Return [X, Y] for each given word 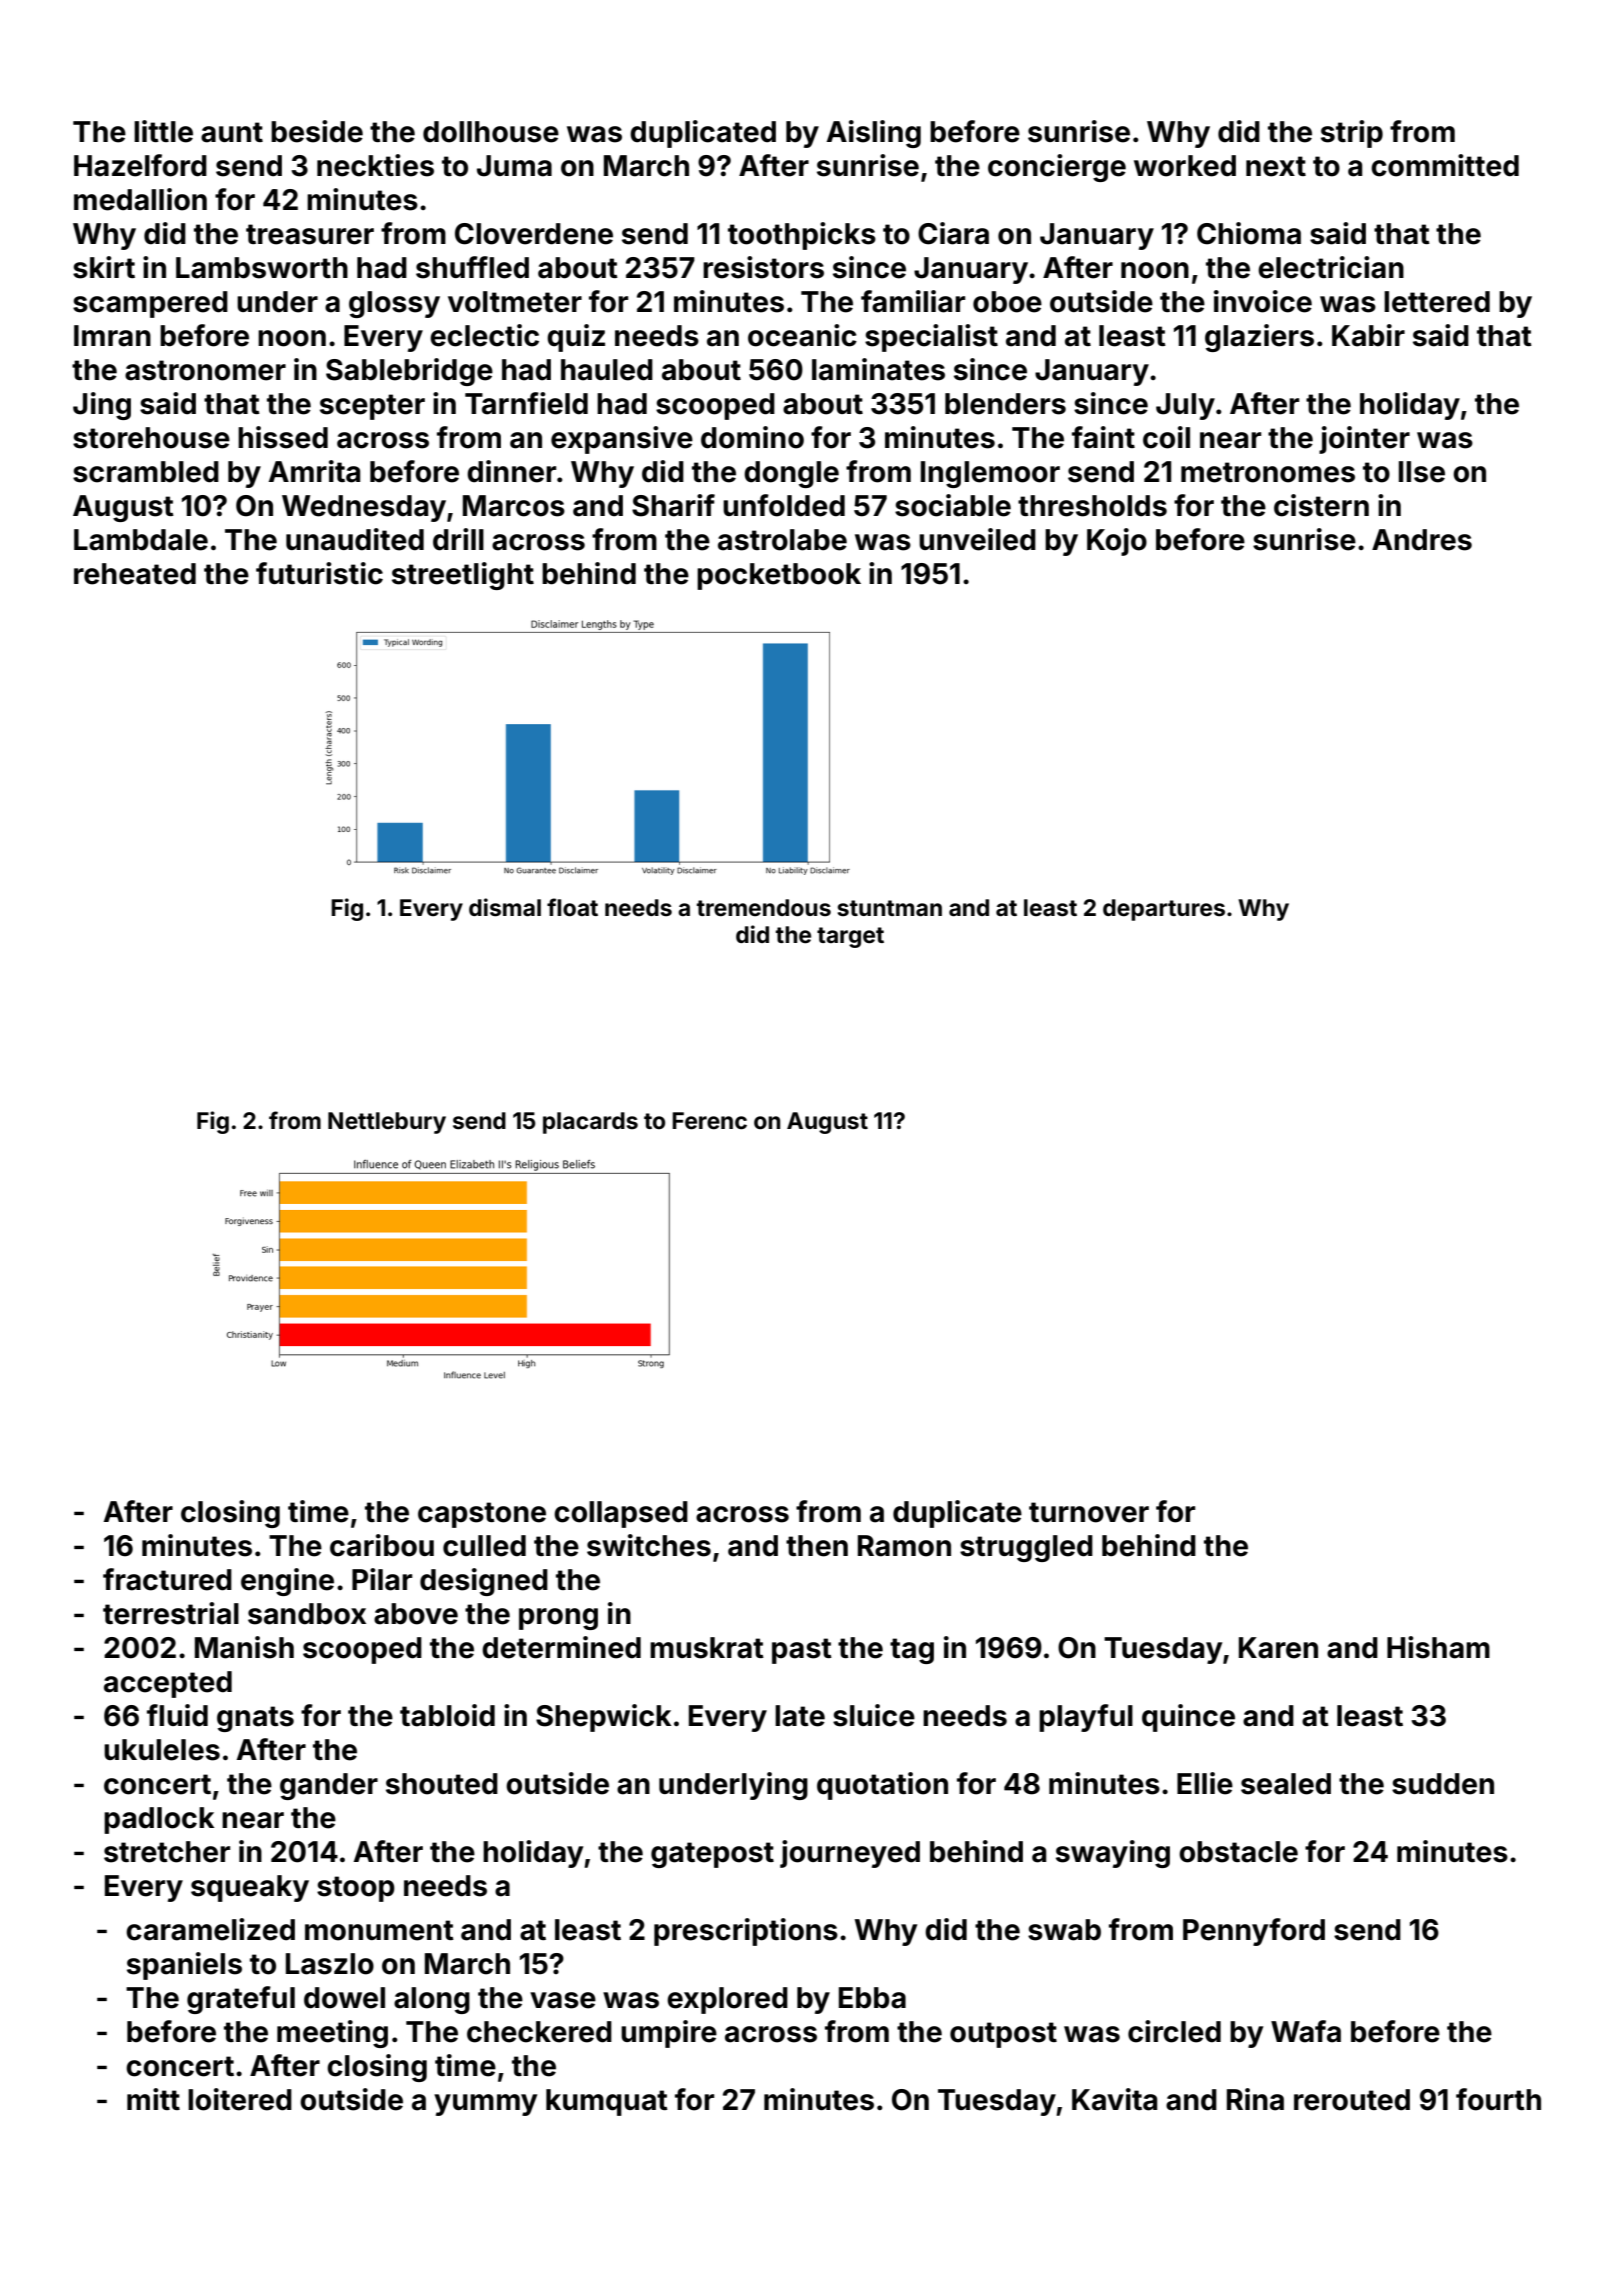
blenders [1005, 404]
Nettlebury [387, 1123]
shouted [442, 1784]
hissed [283, 437]
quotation [882, 1786]
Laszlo [330, 1964]
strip [1352, 134]
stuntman [889, 908]
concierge [1057, 168]
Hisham [1438, 1647]
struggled [1026, 1548]
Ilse [1422, 472]
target [850, 937]
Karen [1278, 1648]
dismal [505, 907]
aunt [232, 132]
